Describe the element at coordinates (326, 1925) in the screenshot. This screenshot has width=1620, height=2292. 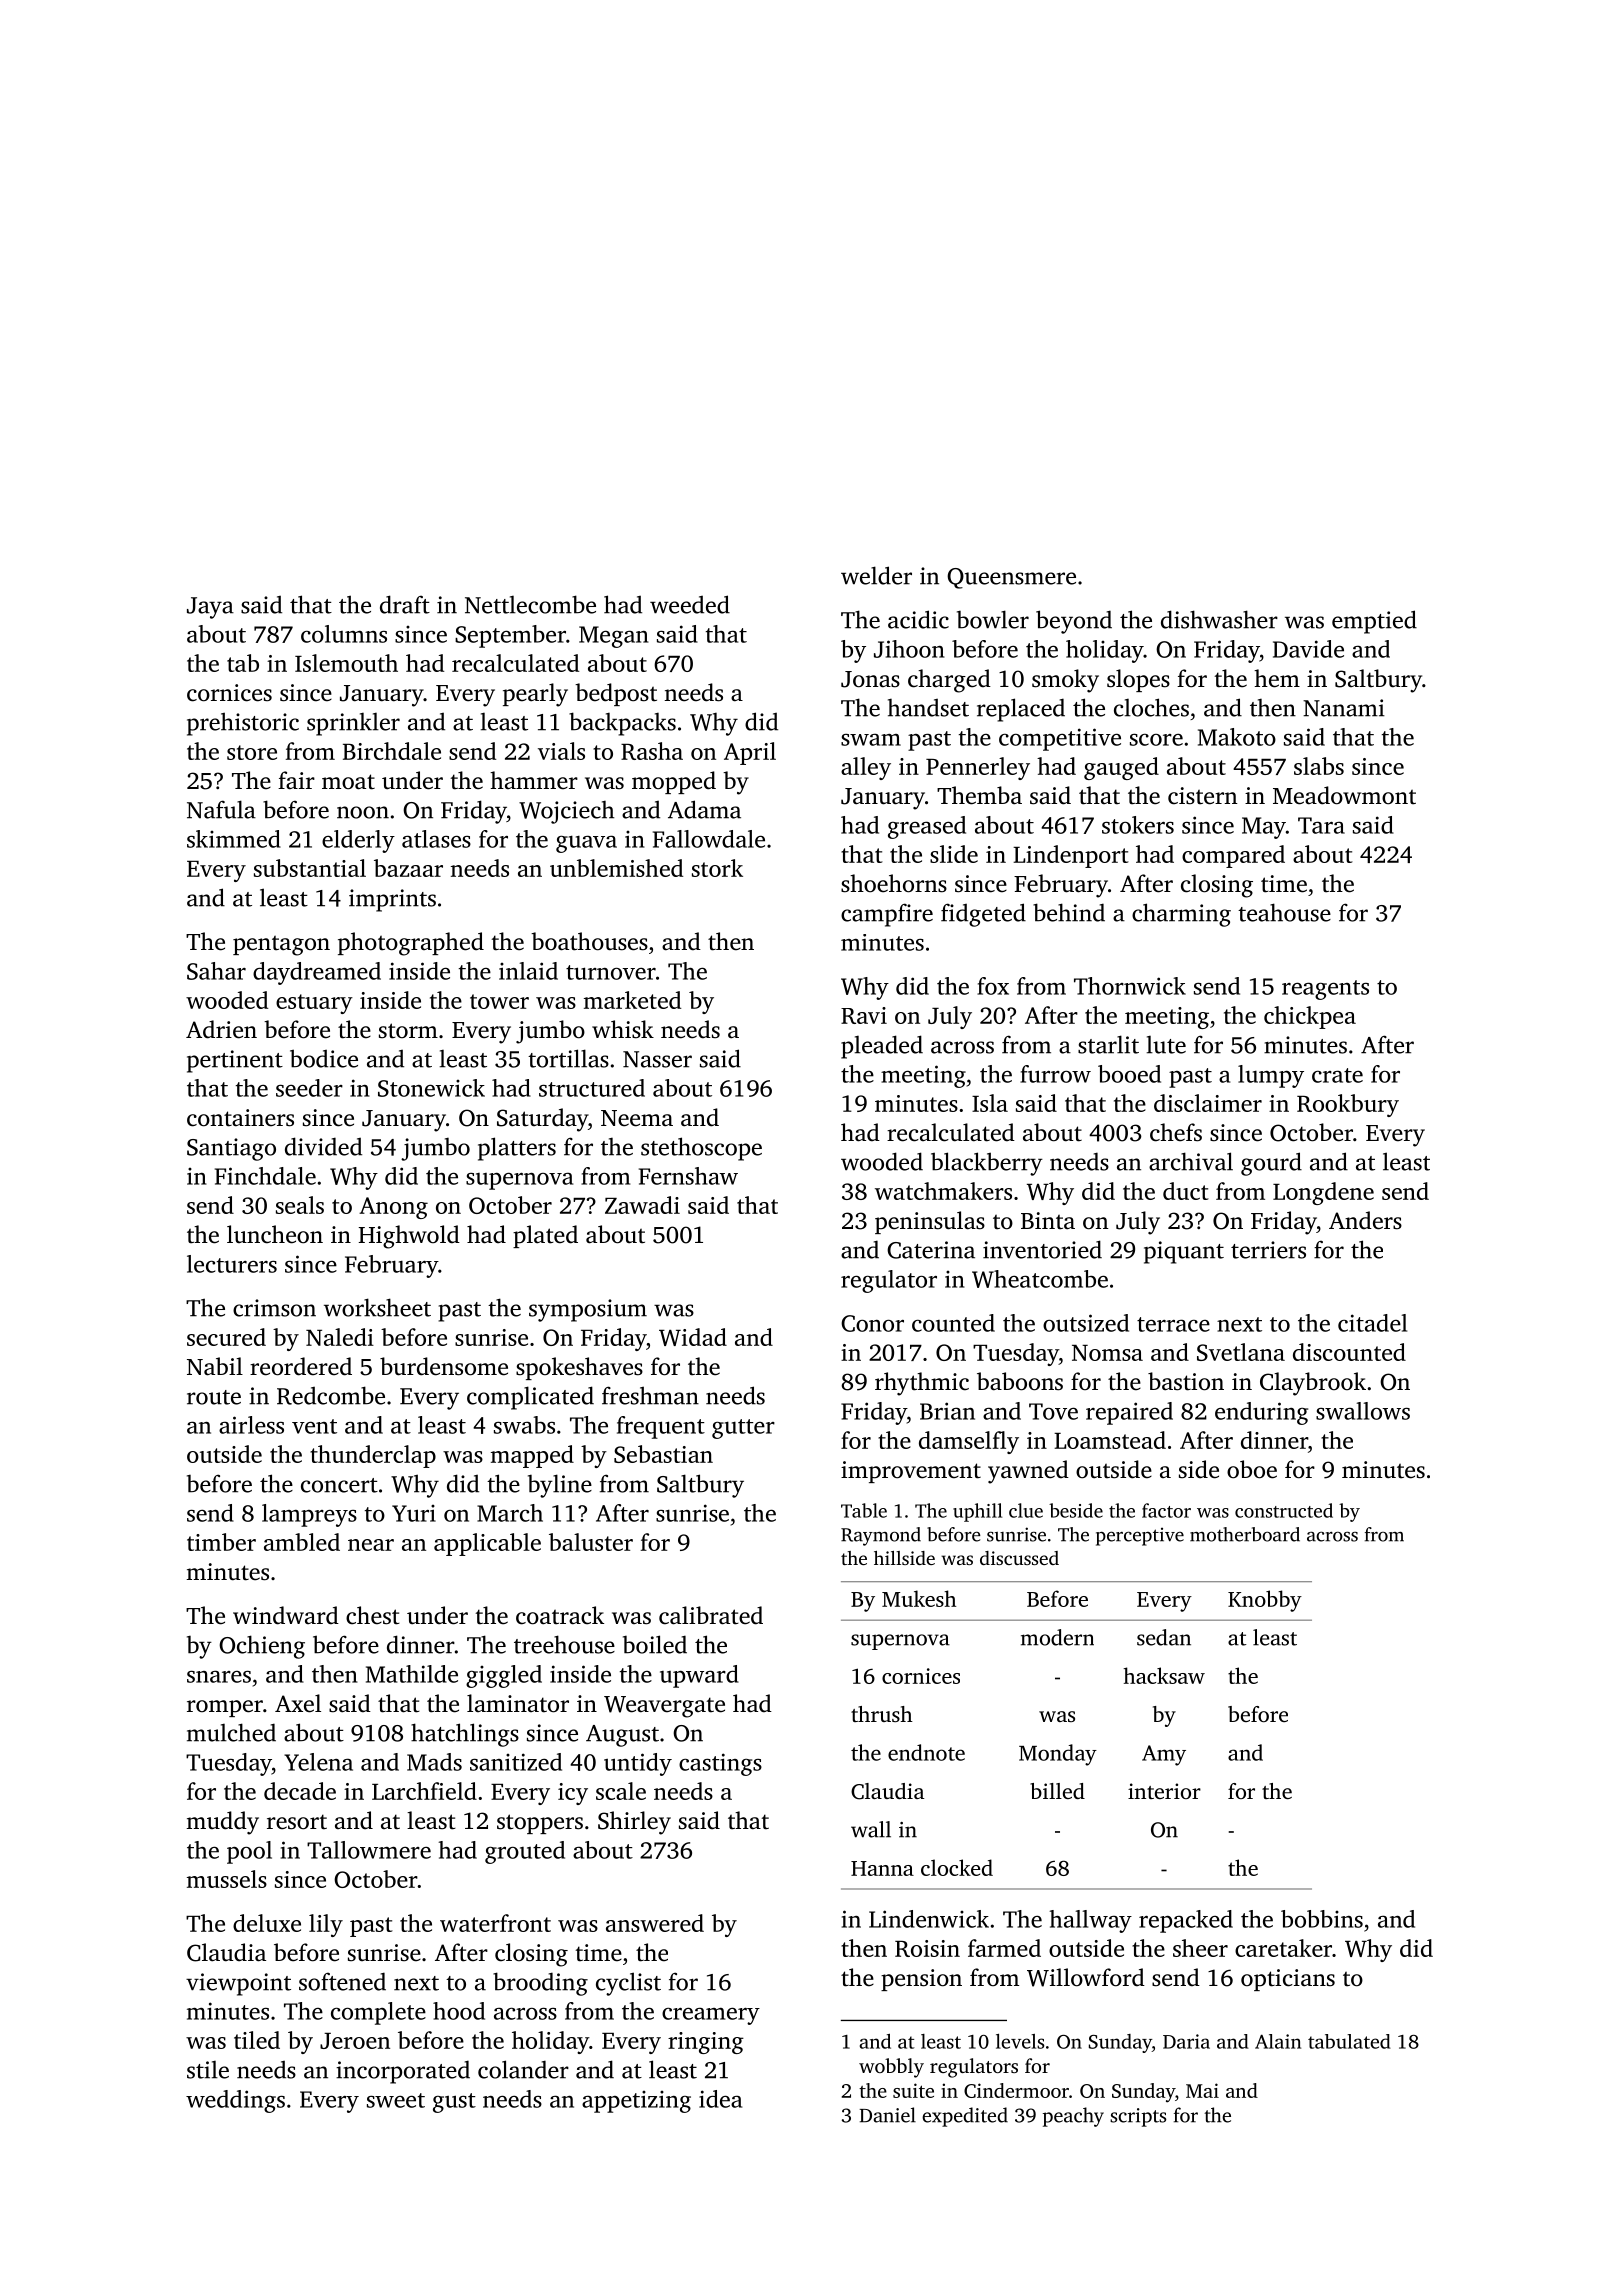
I see `lily` at that location.
